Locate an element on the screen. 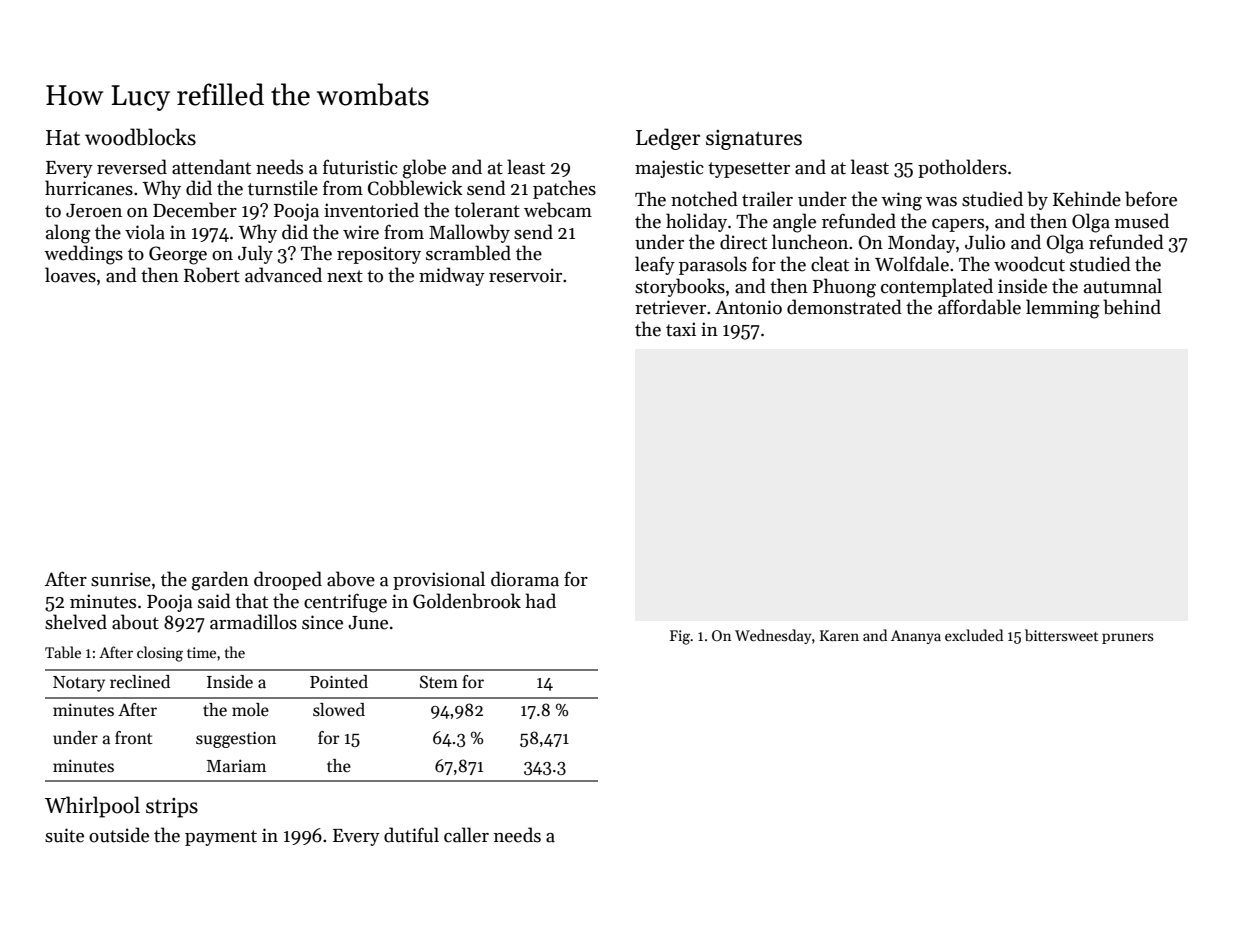  suite is located at coordinates (64, 835).
